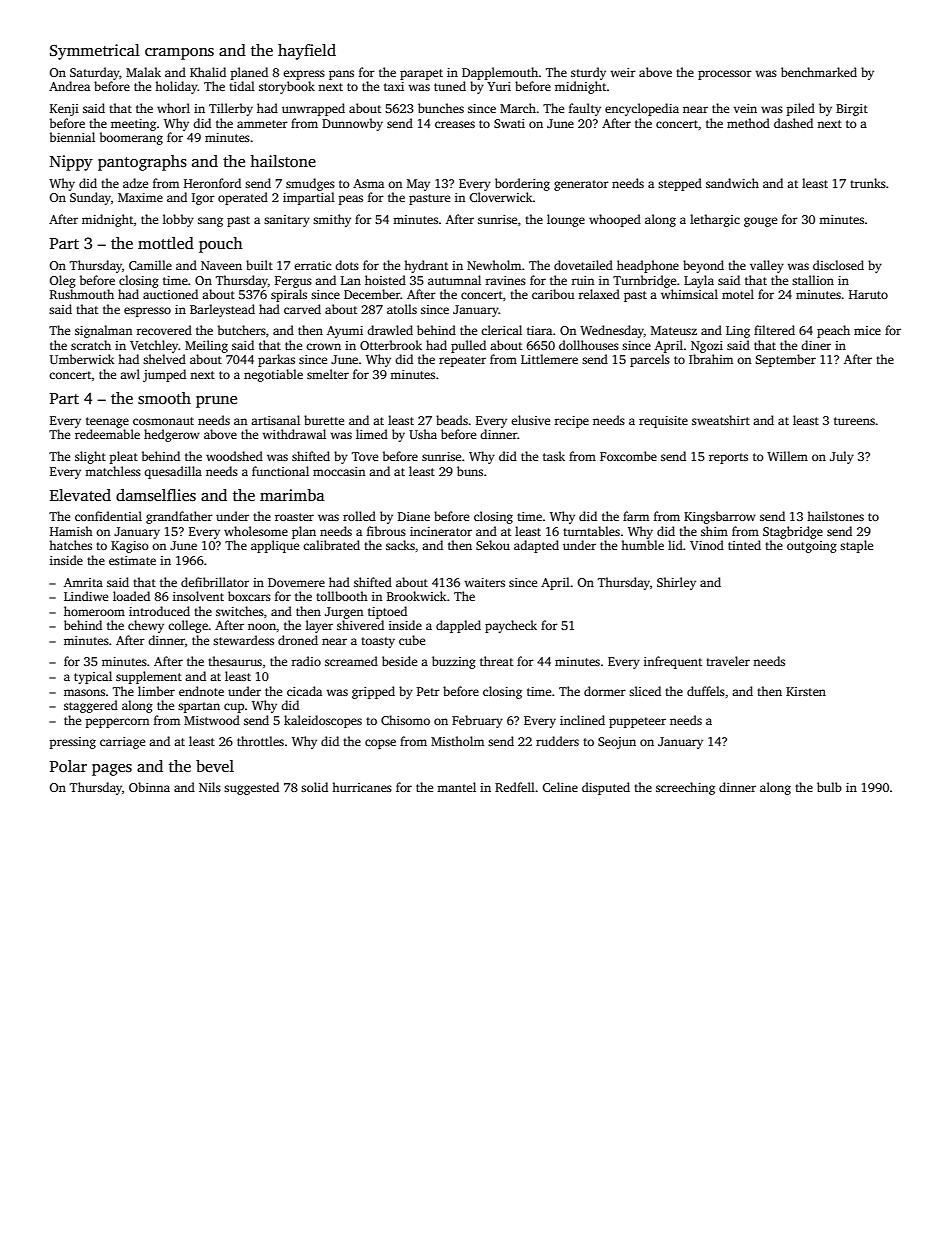 This screenshot has width=952, height=1233. Describe the element at coordinates (854, 421) in the screenshot. I see `tureens` at that location.
